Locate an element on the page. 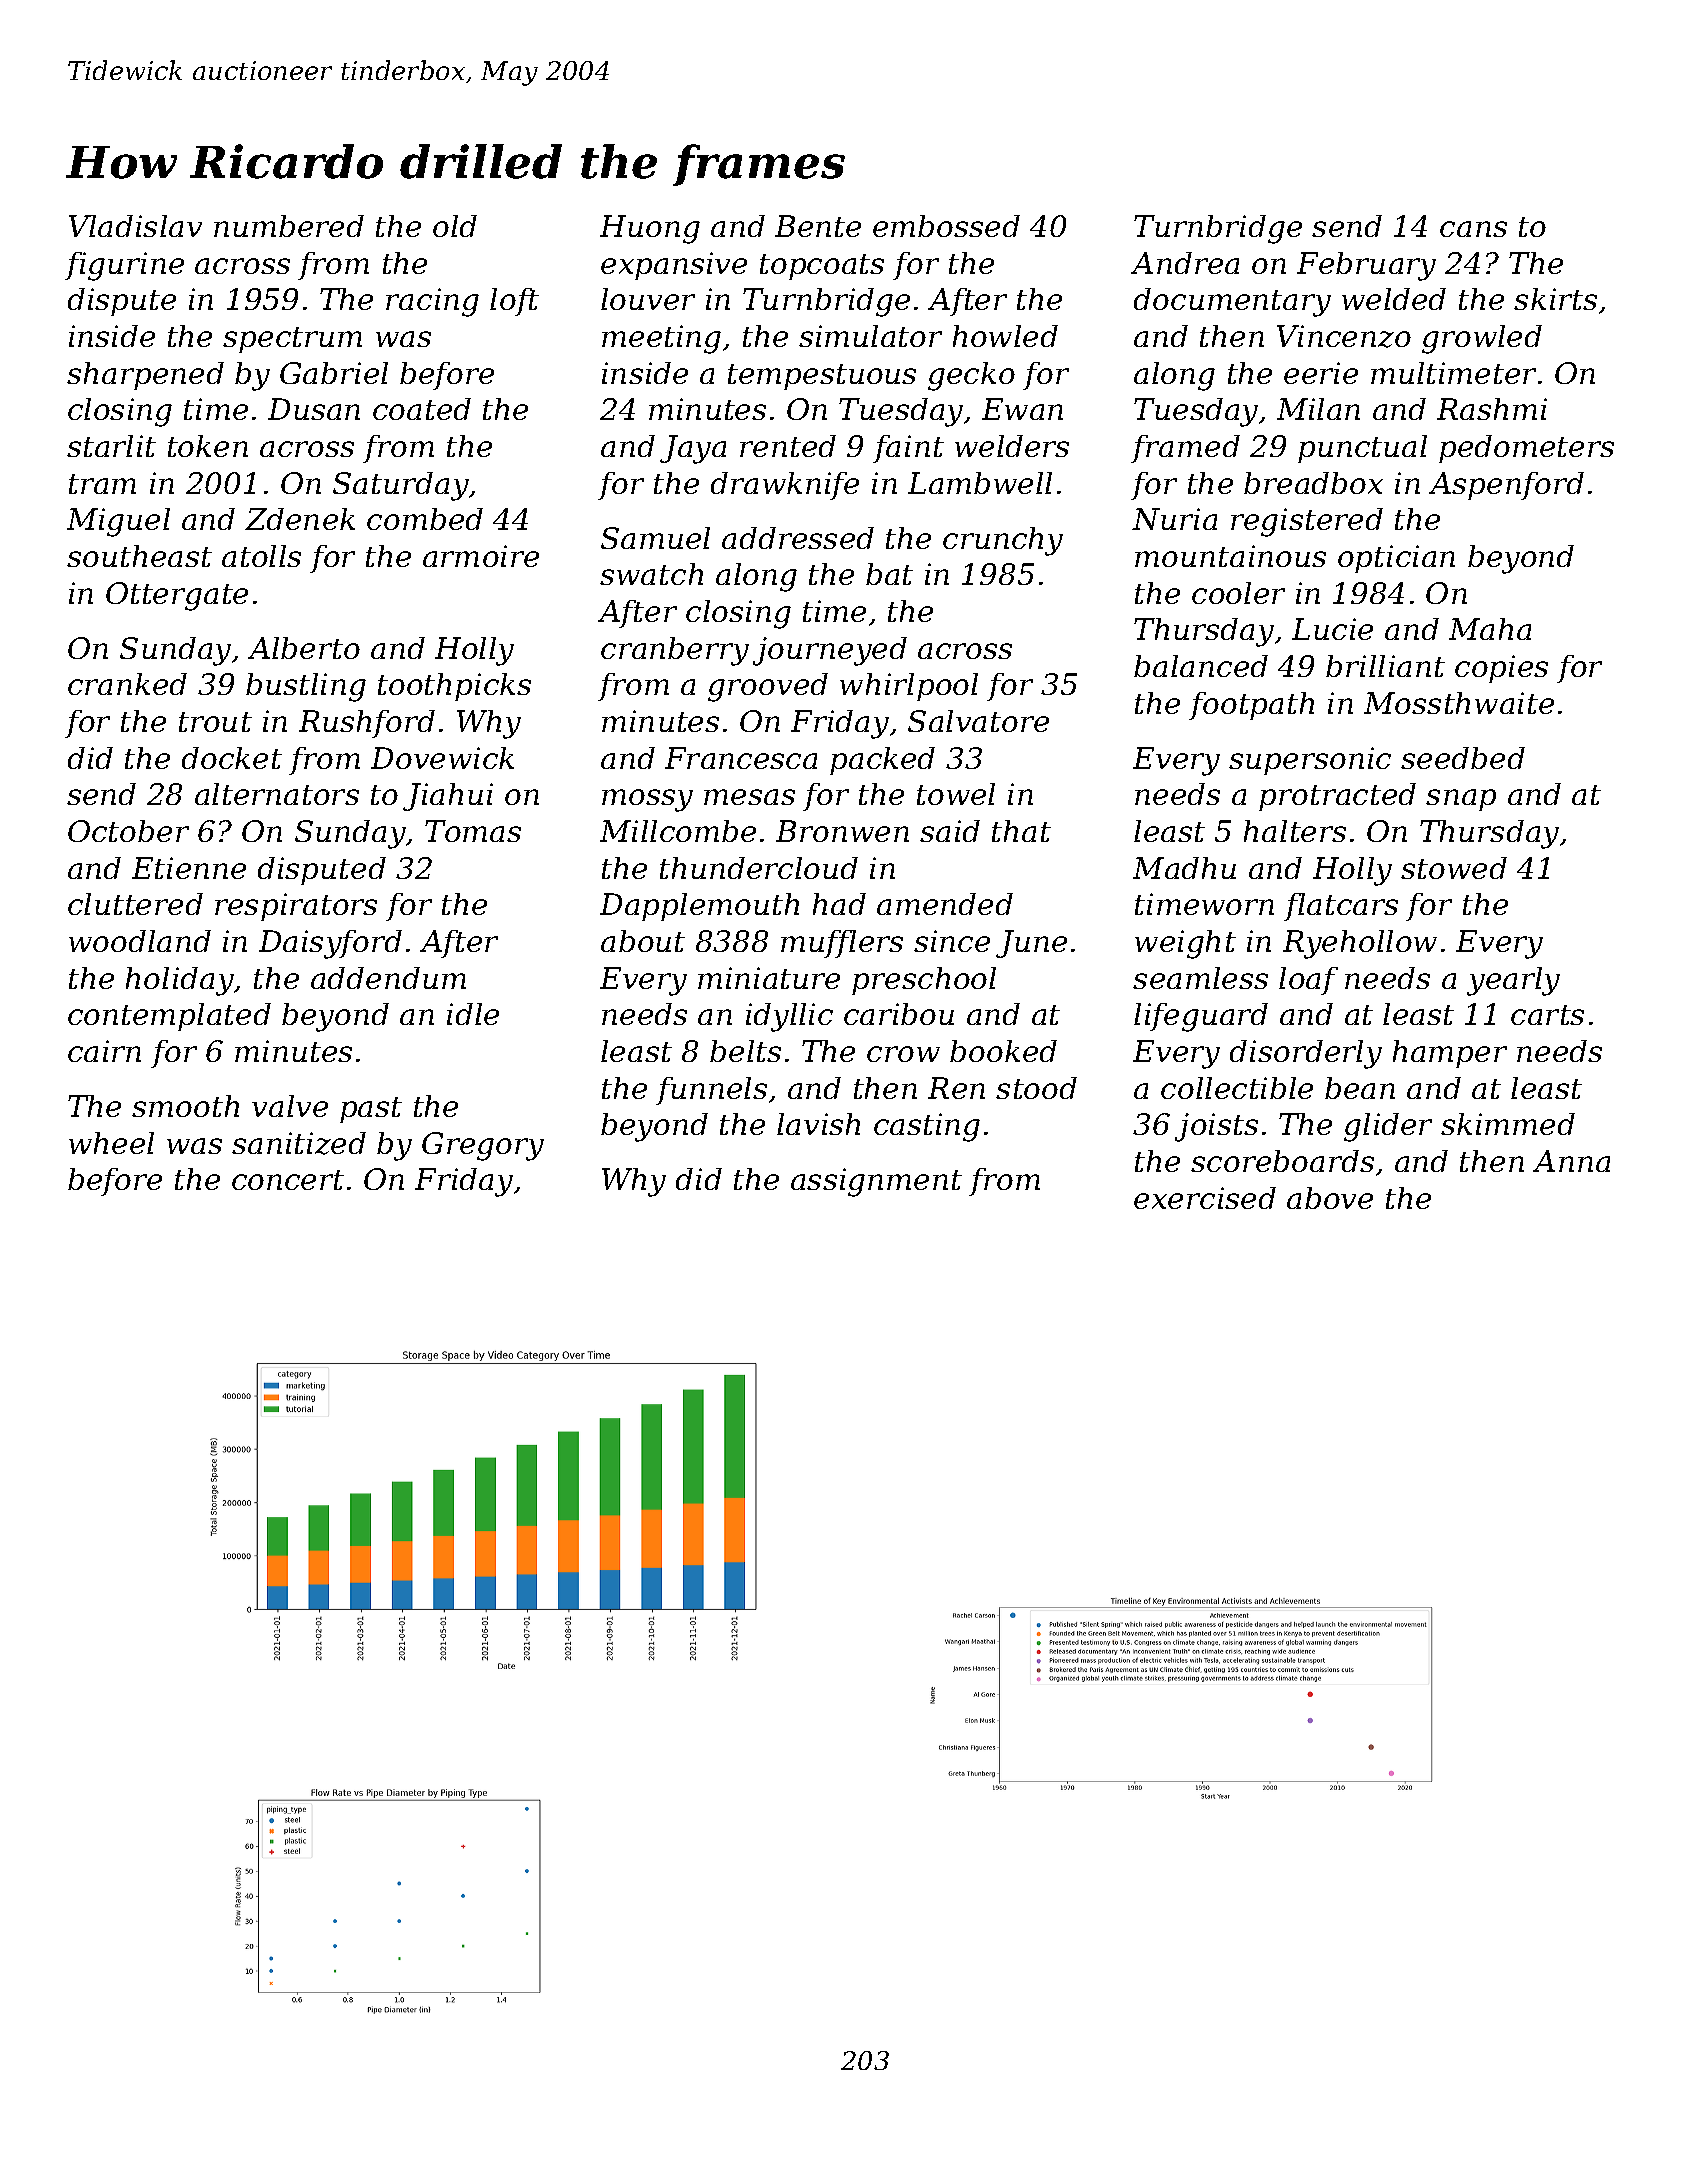 Image resolution: width=1683 pixels, height=2178 pixels. mesas is located at coordinates (749, 797).
